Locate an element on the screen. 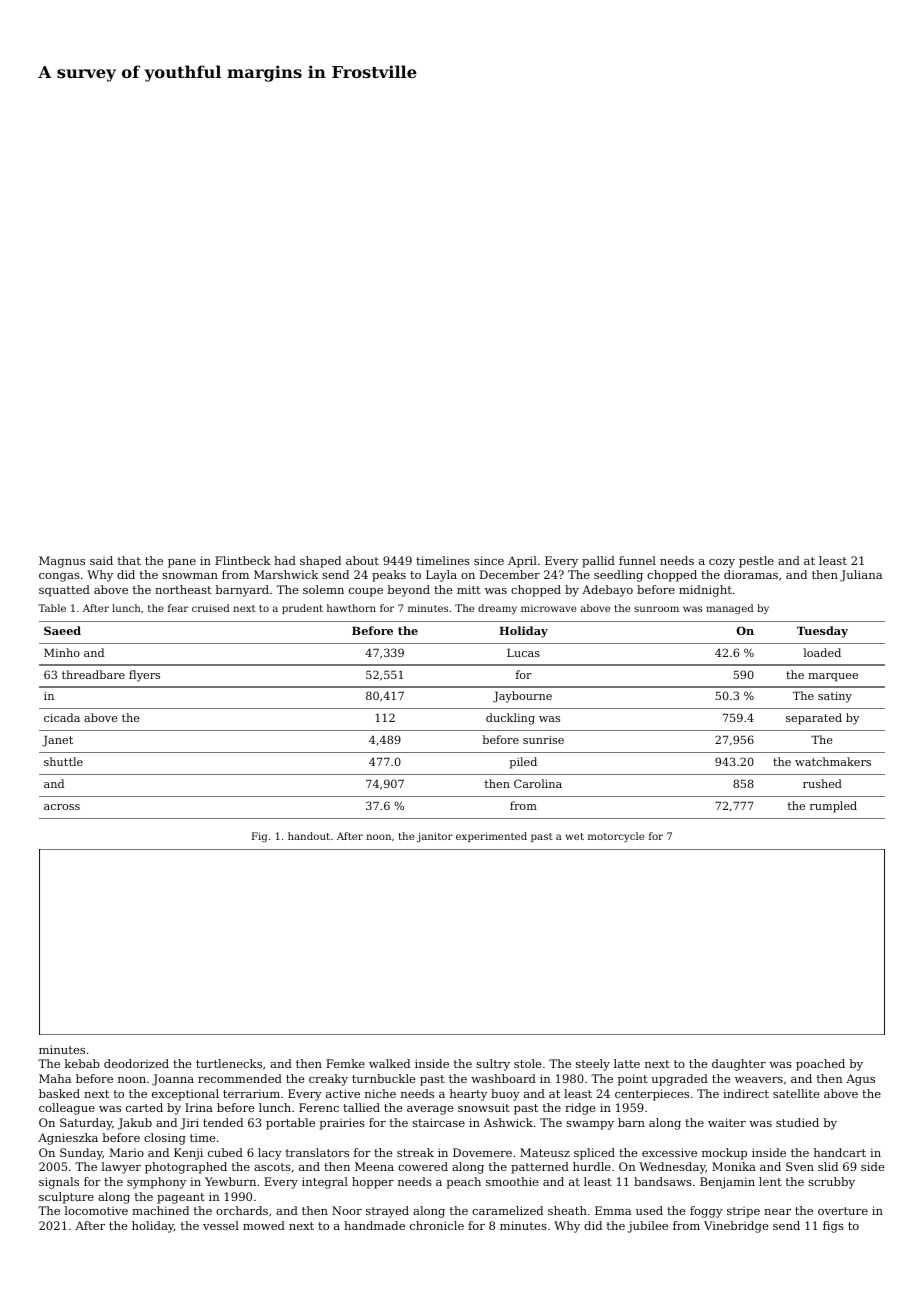 The image size is (924, 1308). Agus is located at coordinates (860, 1080).
